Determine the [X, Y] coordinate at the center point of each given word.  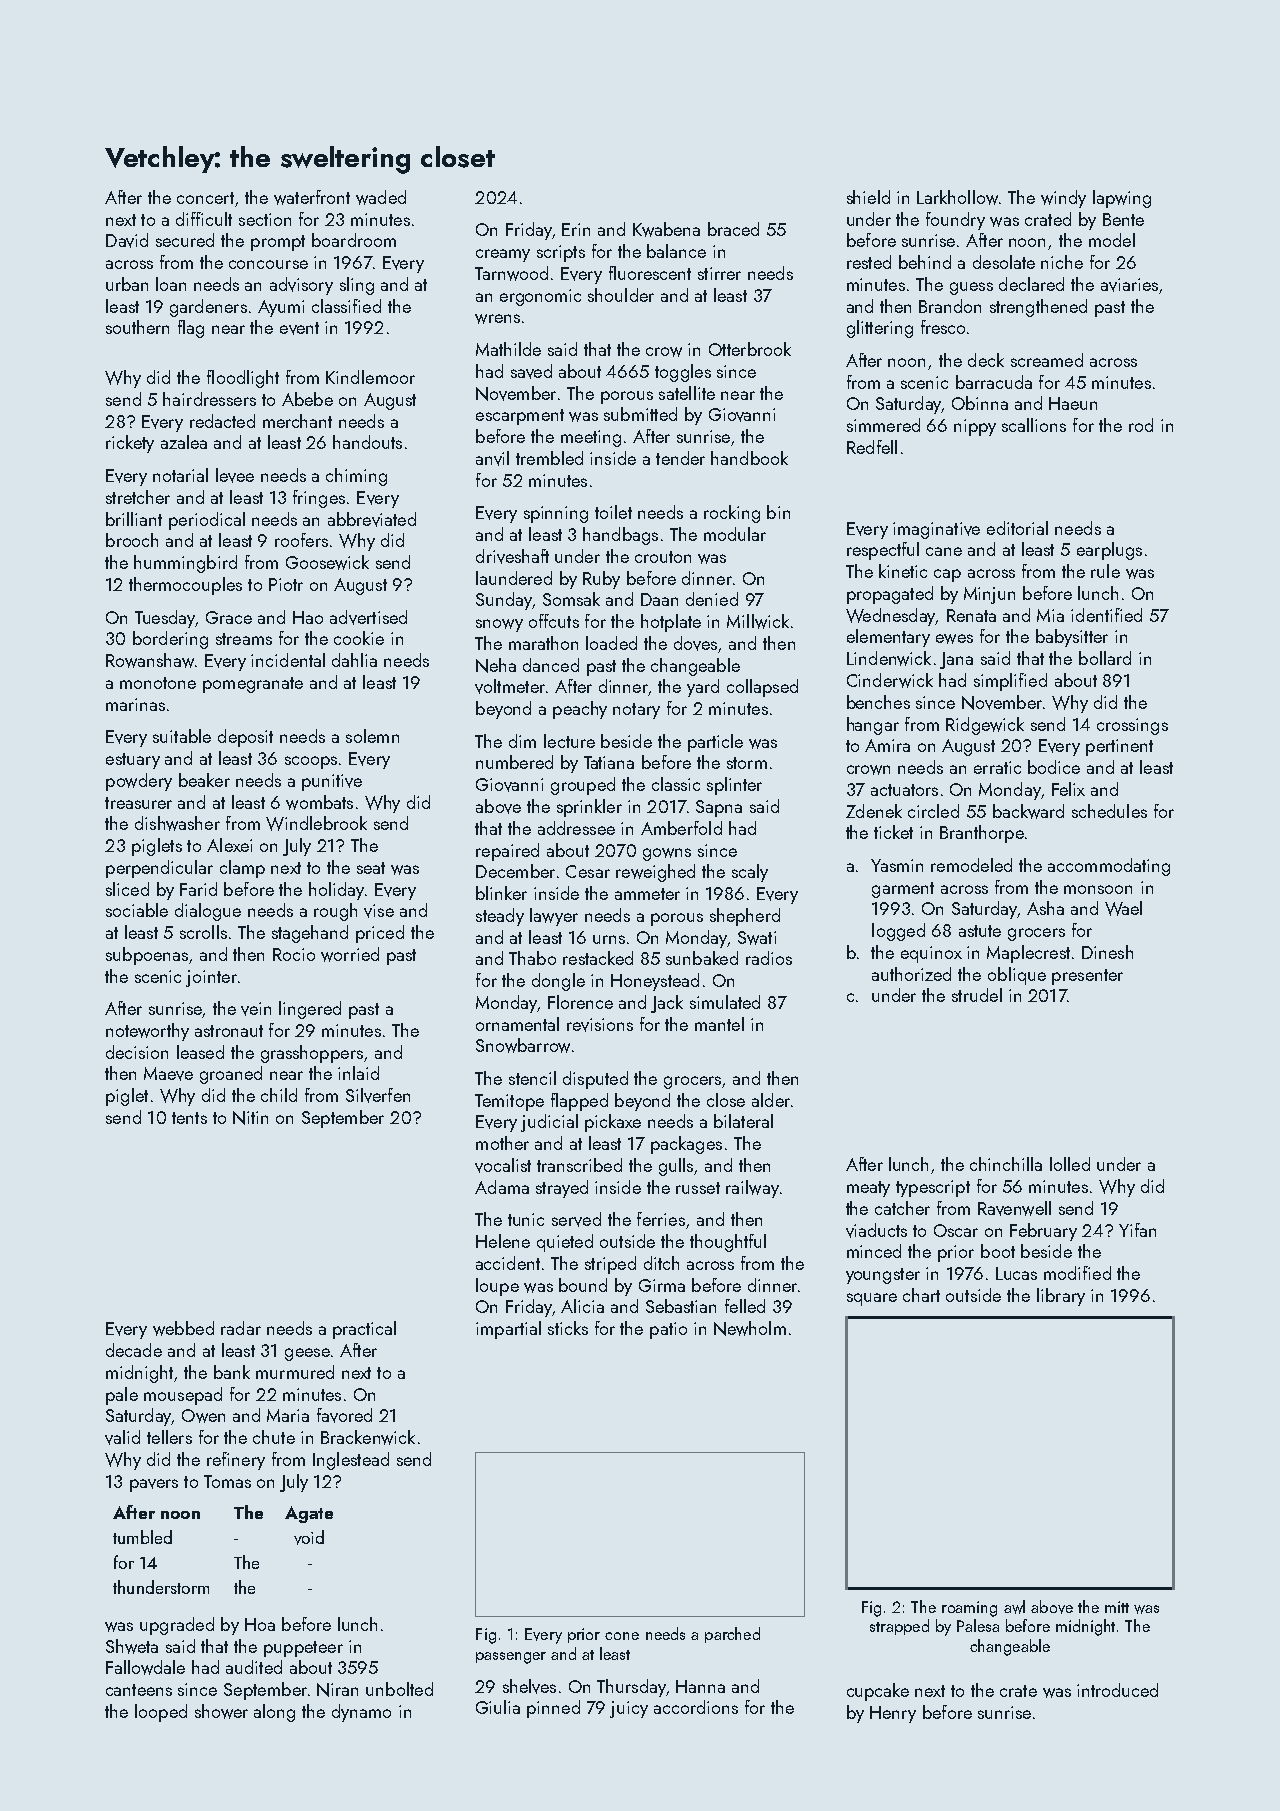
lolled [1070, 1164]
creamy [503, 255]
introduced [1117, 1690]
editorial [1017, 528]
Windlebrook [316, 823]
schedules [1109, 811]
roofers [301, 540]
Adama [502, 1187]
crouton [663, 557]
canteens [139, 1690]
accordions [696, 1707]
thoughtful [728, 1243]
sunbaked [702, 958]
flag [191, 329]
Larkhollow [957, 197]
